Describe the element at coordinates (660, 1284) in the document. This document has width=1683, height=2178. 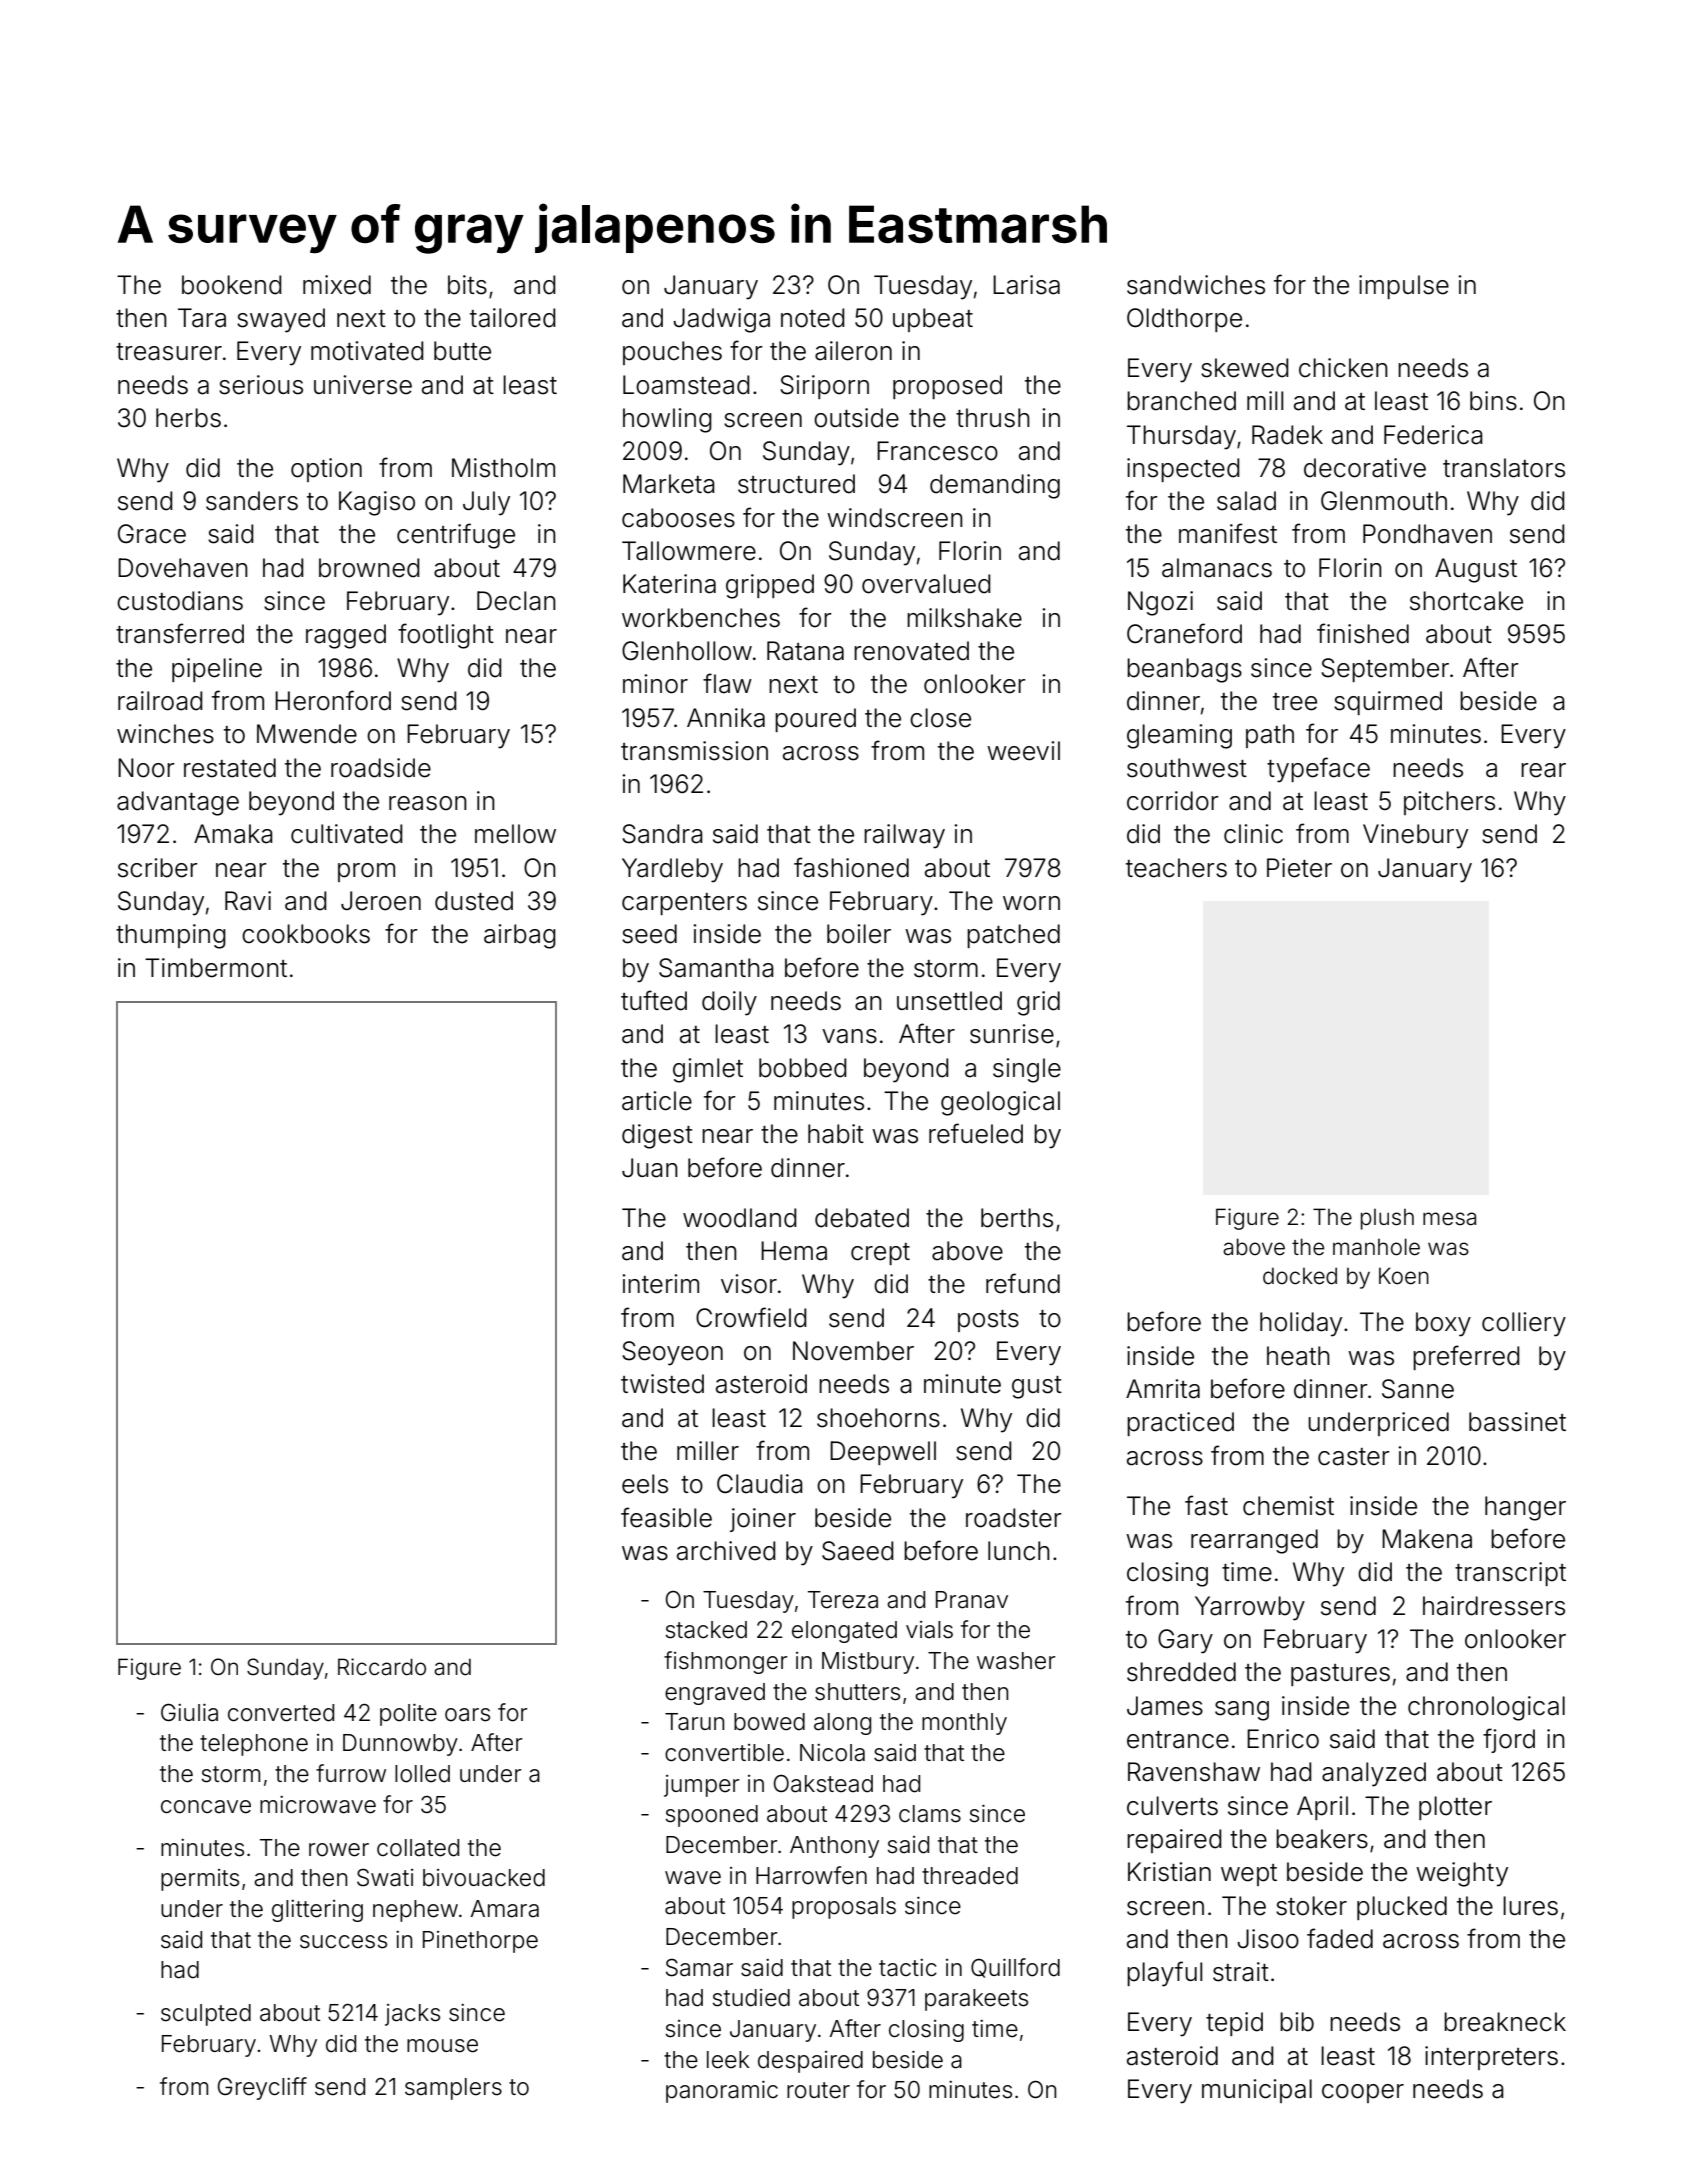
I see `interim` at that location.
